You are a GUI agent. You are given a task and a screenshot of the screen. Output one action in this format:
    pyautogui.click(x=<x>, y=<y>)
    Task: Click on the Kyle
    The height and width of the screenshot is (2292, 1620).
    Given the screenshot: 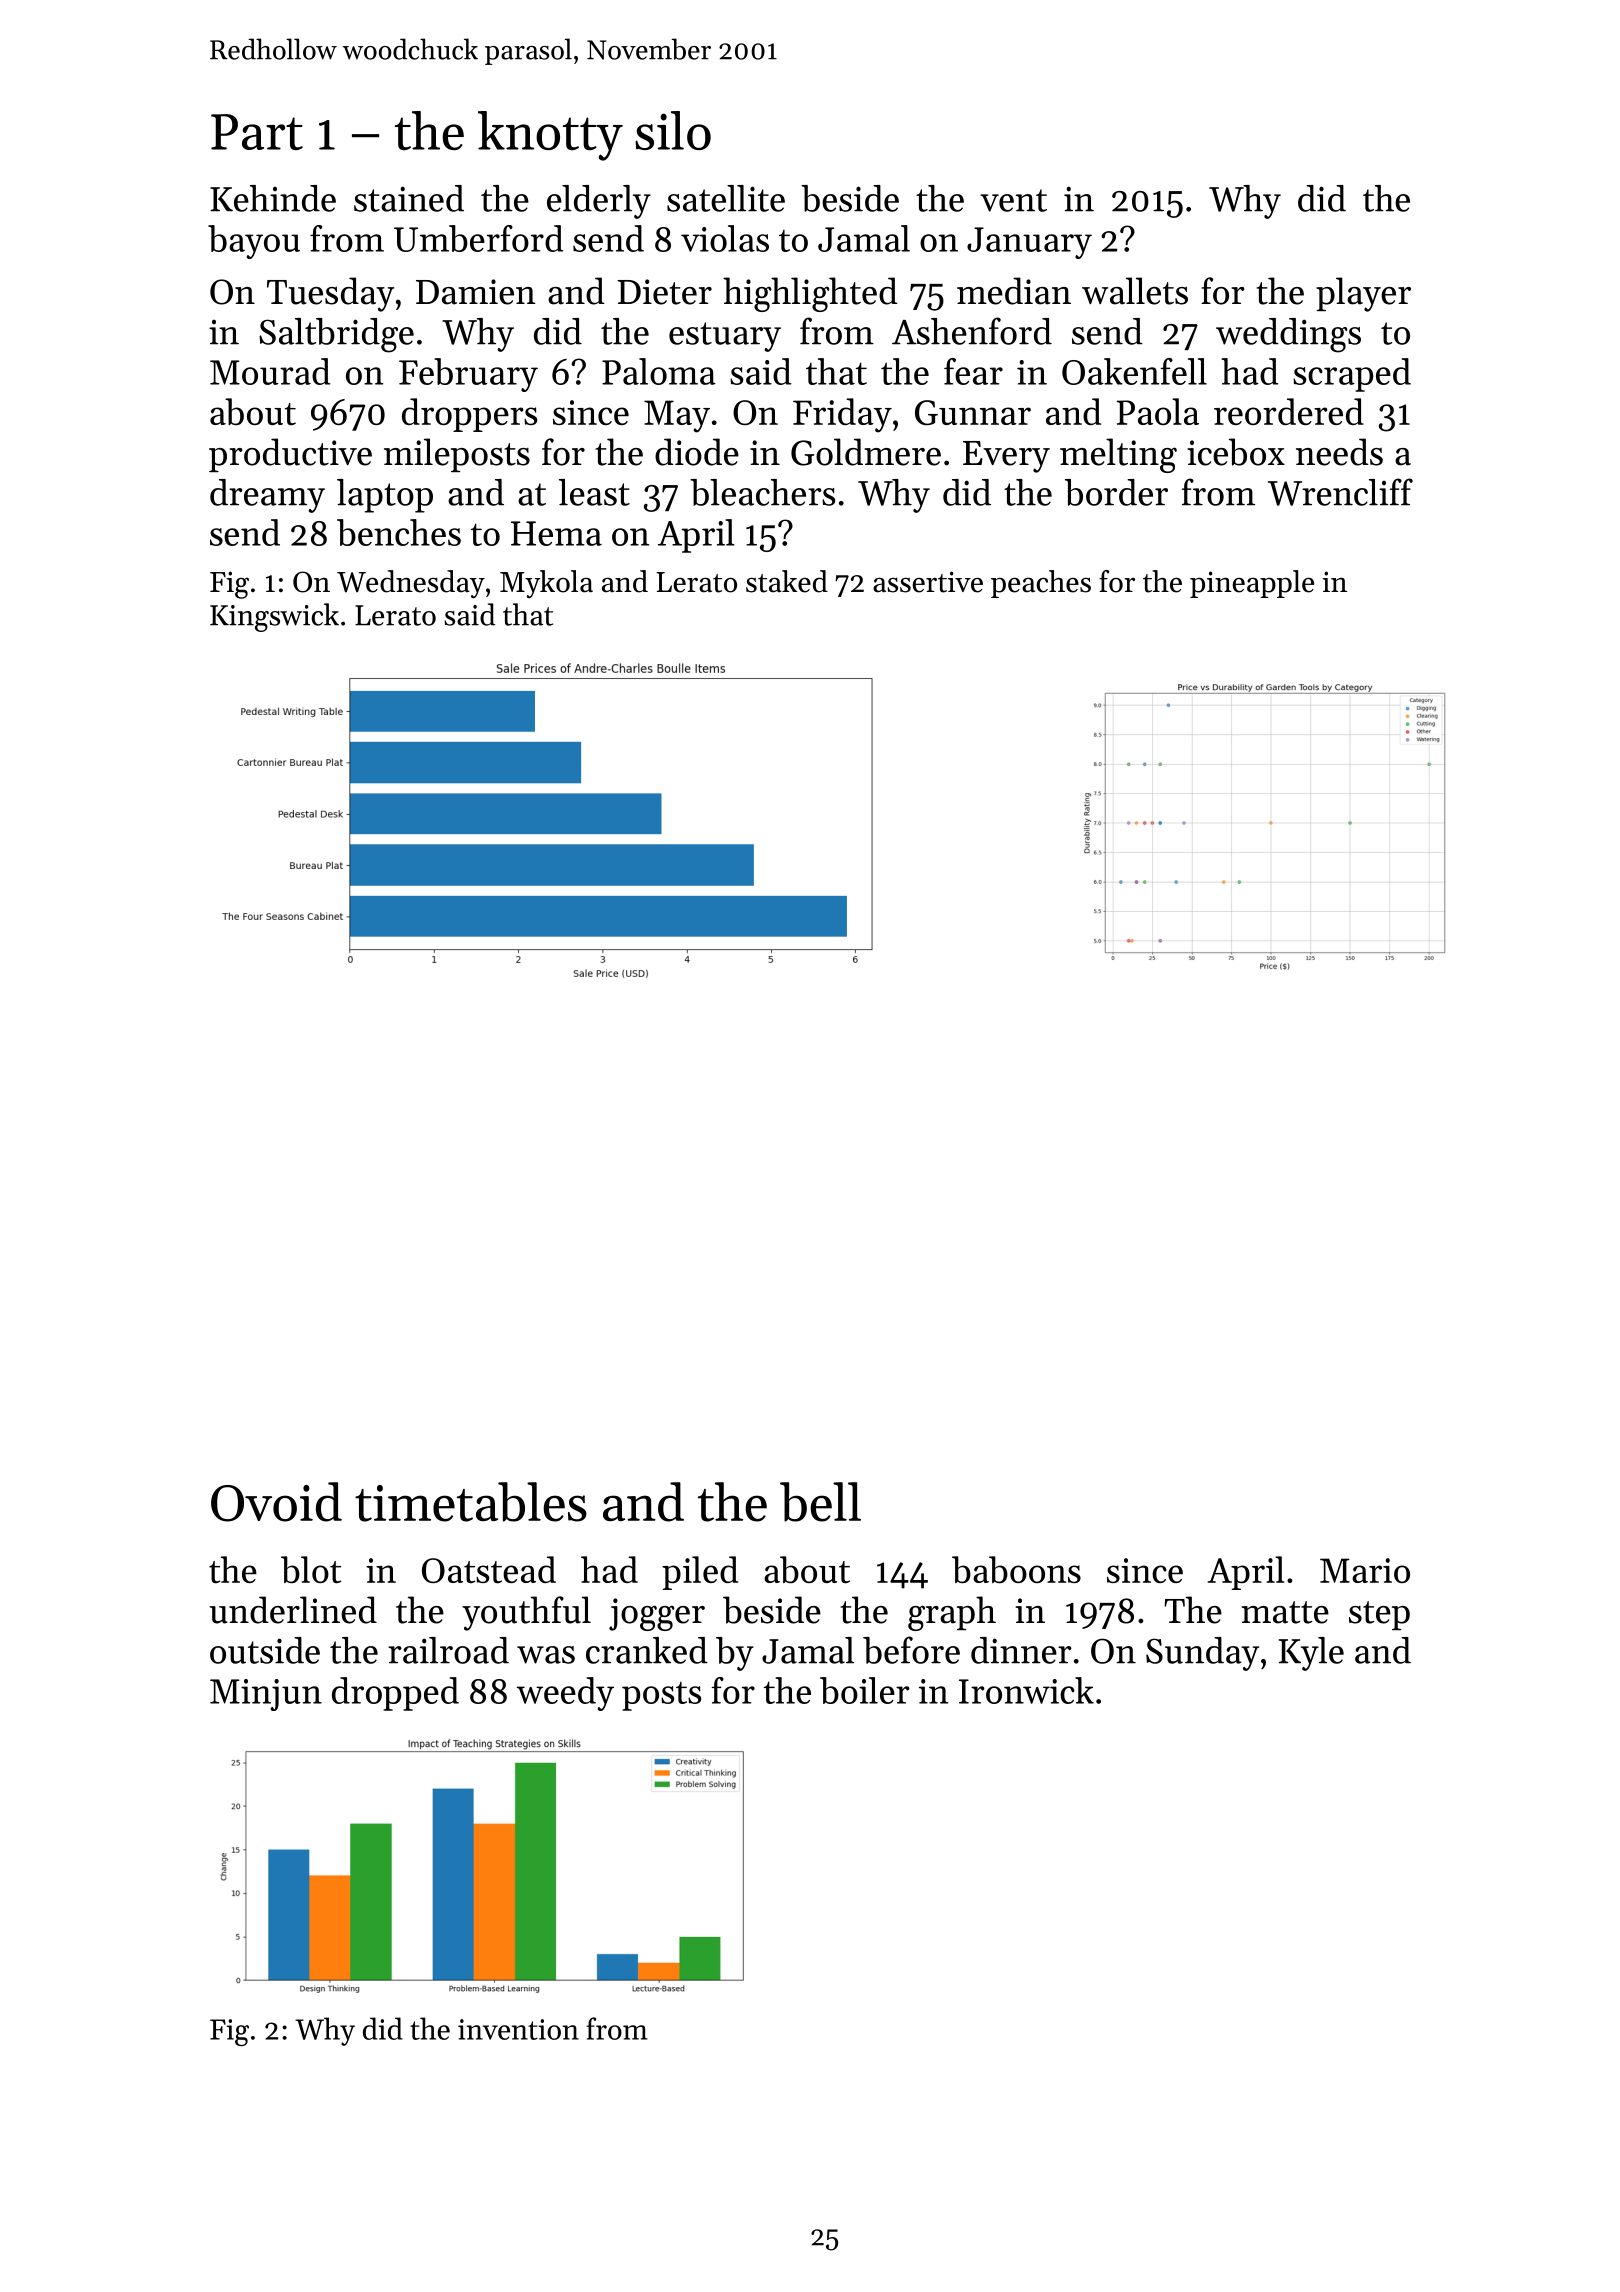 What is the action you would take?
    pyautogui.click(x=1311, y=1654)
